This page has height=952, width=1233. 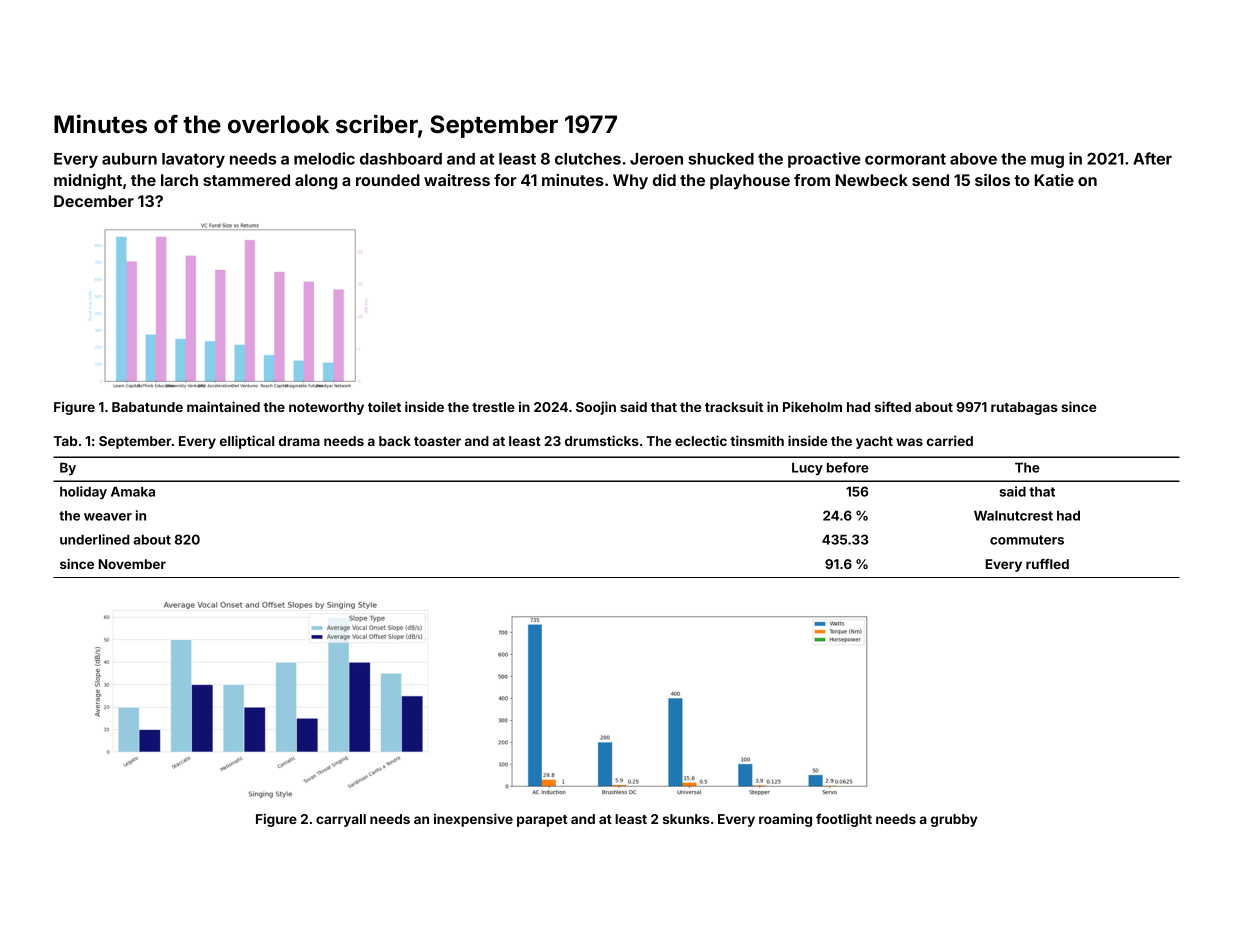 I want to click on shucked, so click(x=721, y=159).
